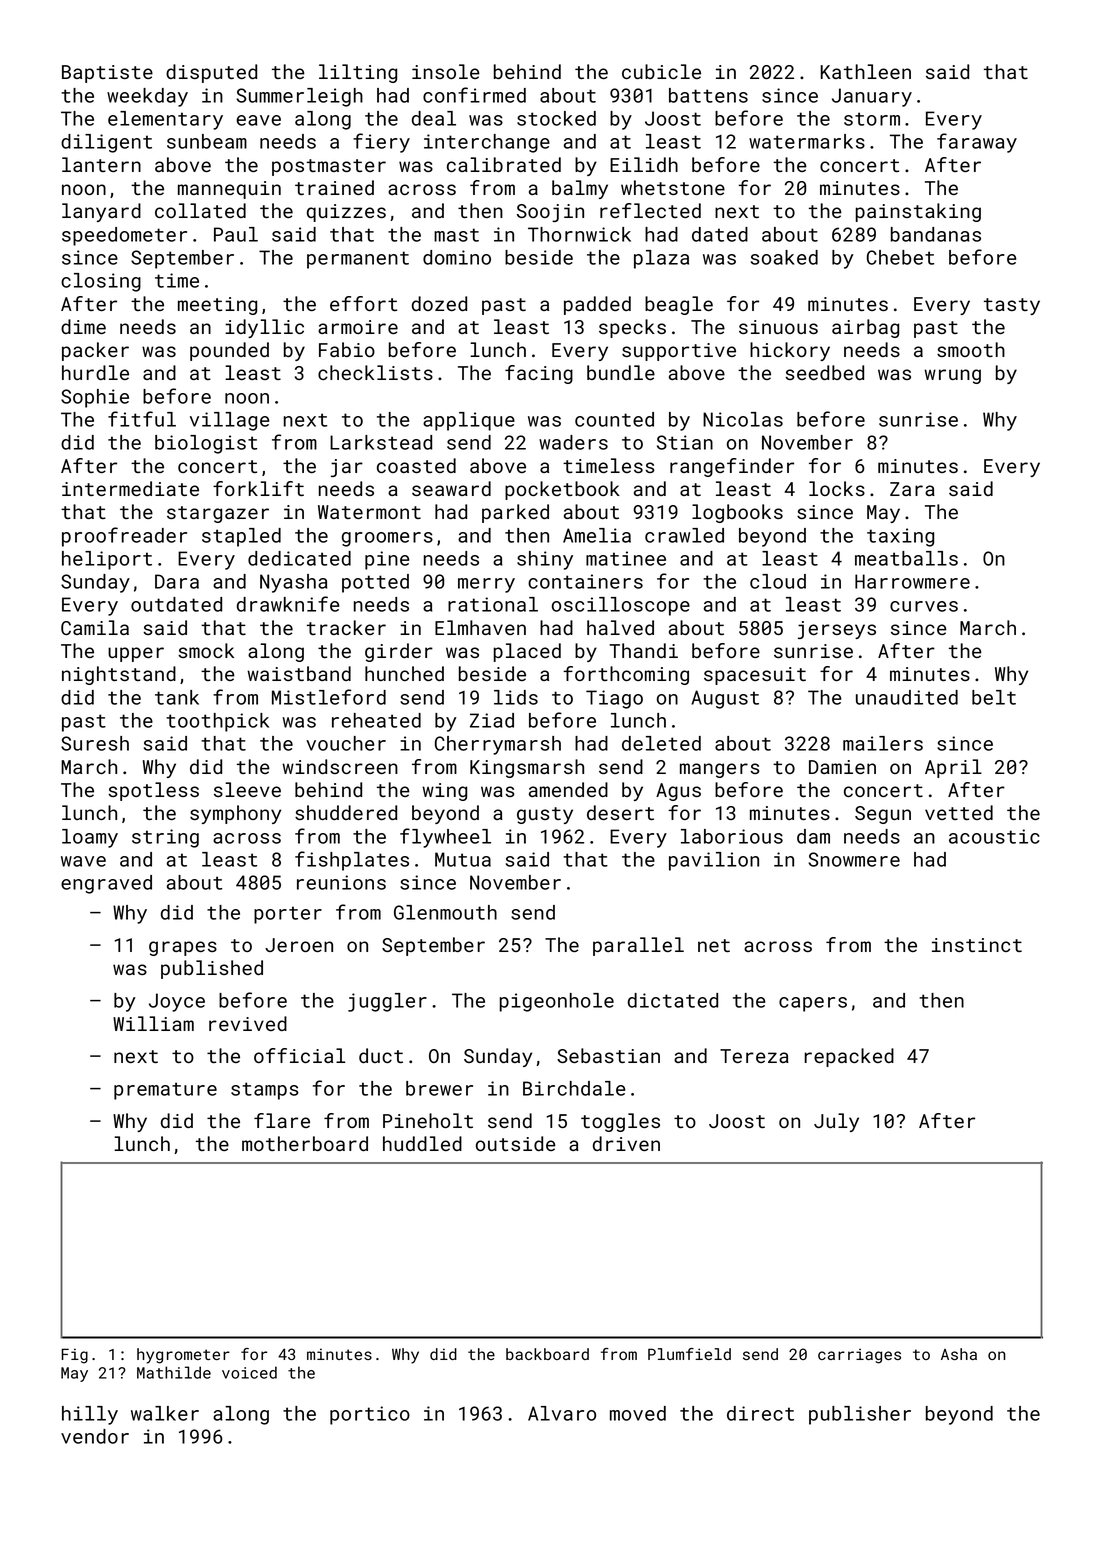  Describe the element at coordinates (370, 1415) in the page. I see `portico` at that location.
